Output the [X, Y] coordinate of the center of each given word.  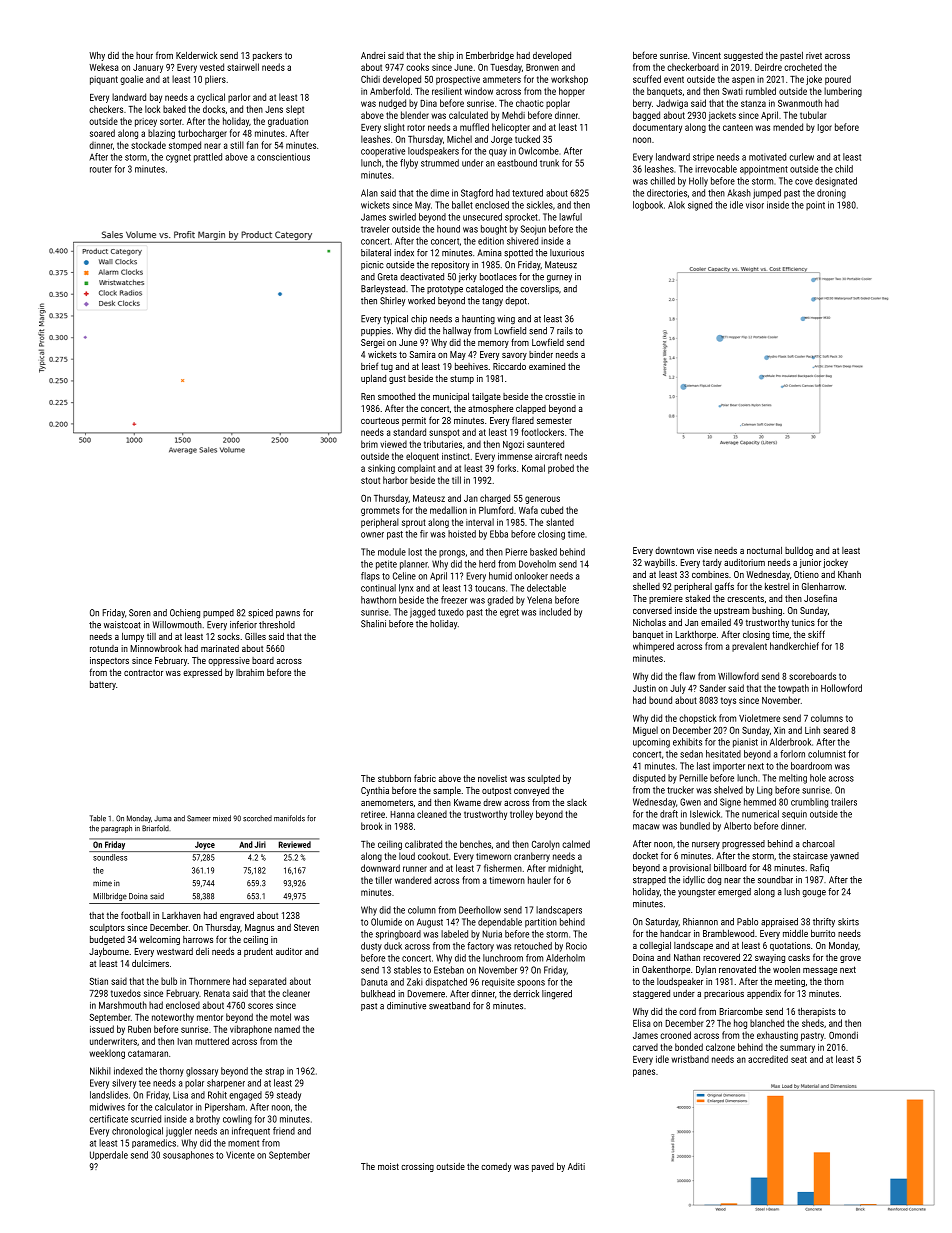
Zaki [415, 982]
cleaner [296, 993]
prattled [208, 158]
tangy [492, 302]
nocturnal [764, 550]
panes [644, 1073]
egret [509, 613]
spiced [260, 613]
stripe [703, 157]
